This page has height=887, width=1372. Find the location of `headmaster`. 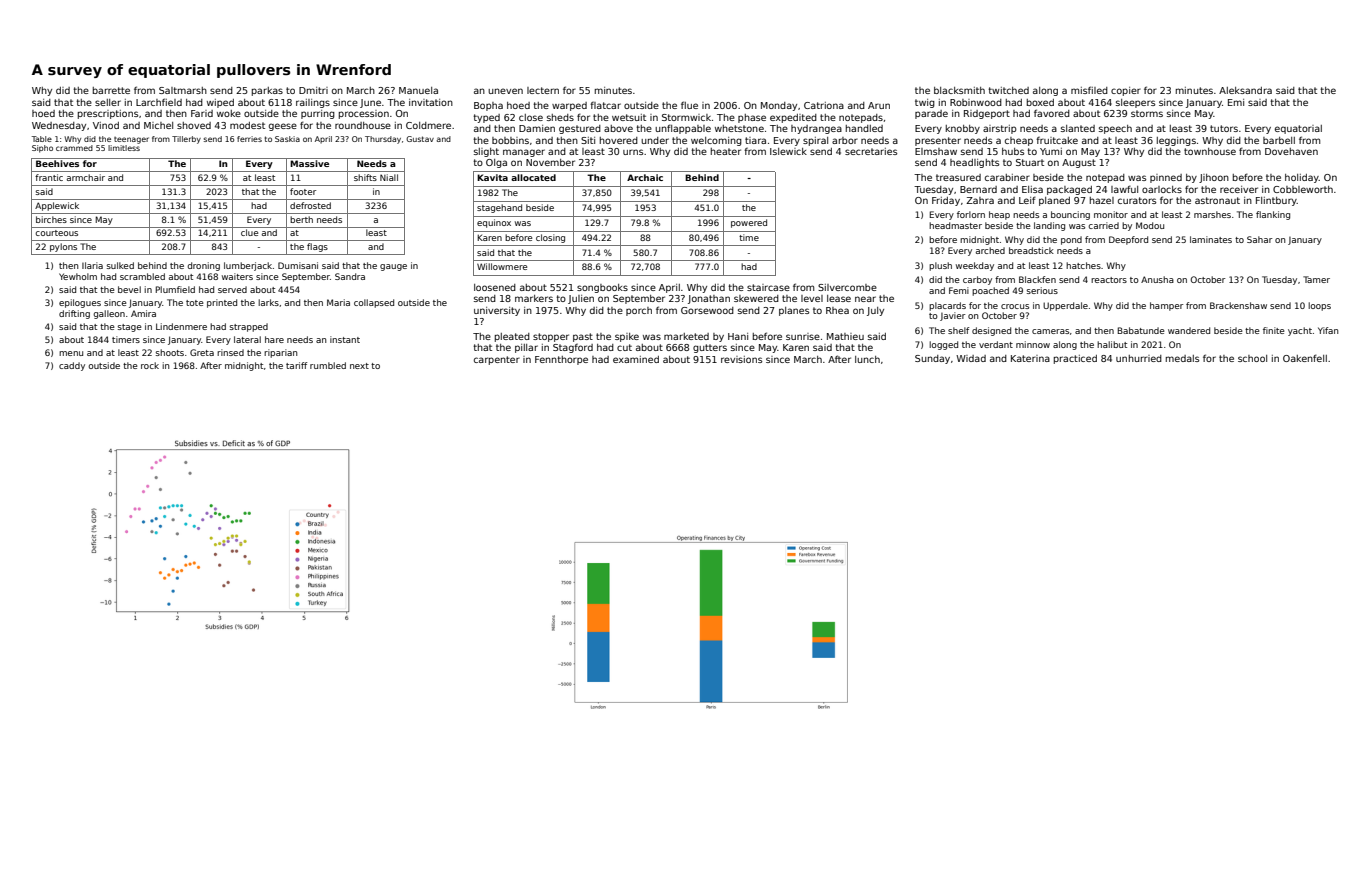

headmaster is located at coordinates (955, 225).
